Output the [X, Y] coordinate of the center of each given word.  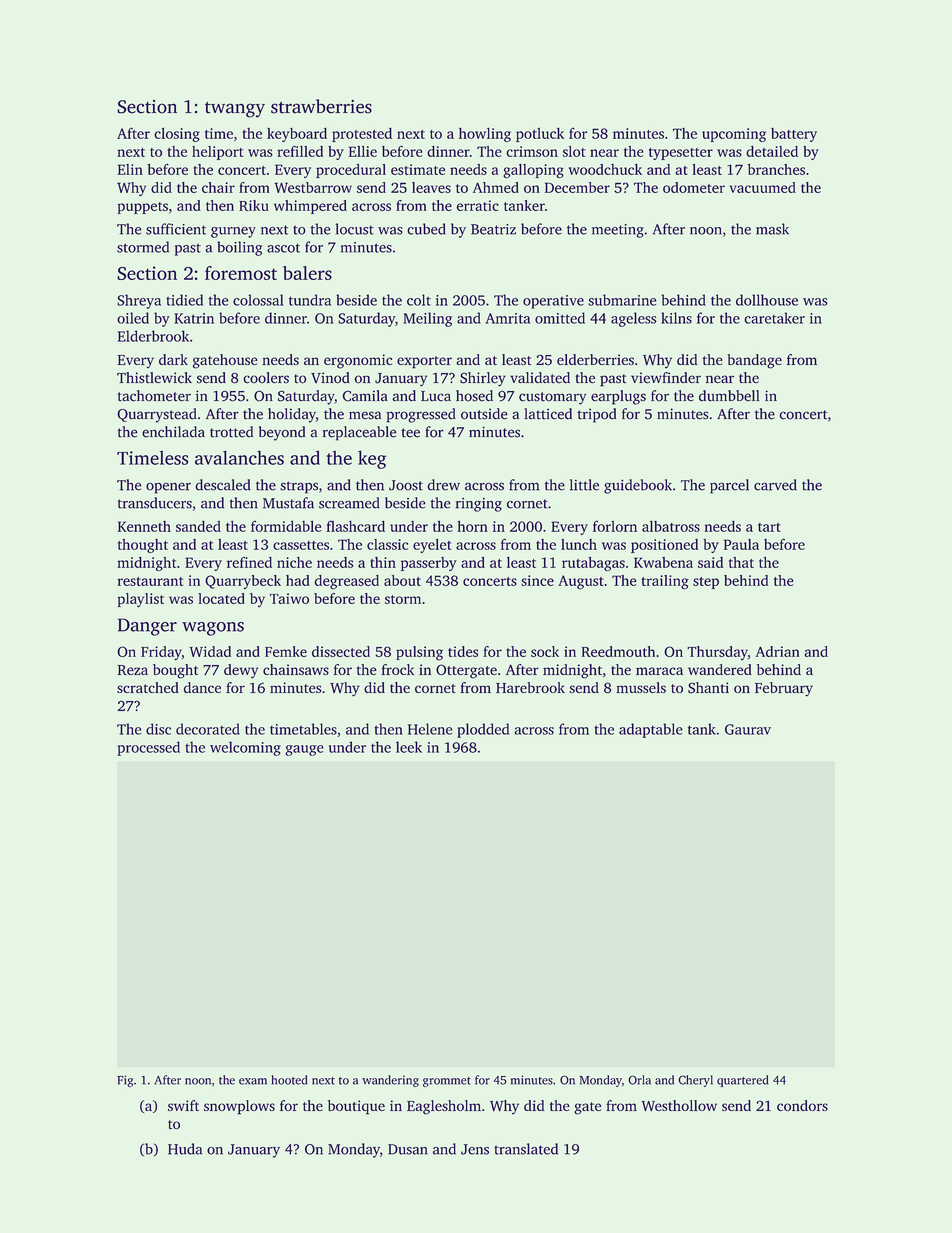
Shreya [139, 301]
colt [419, 300]
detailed [772, 151]
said [711, 562]
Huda [185, 1149]
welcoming [245, 748]
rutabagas [593, 564]
